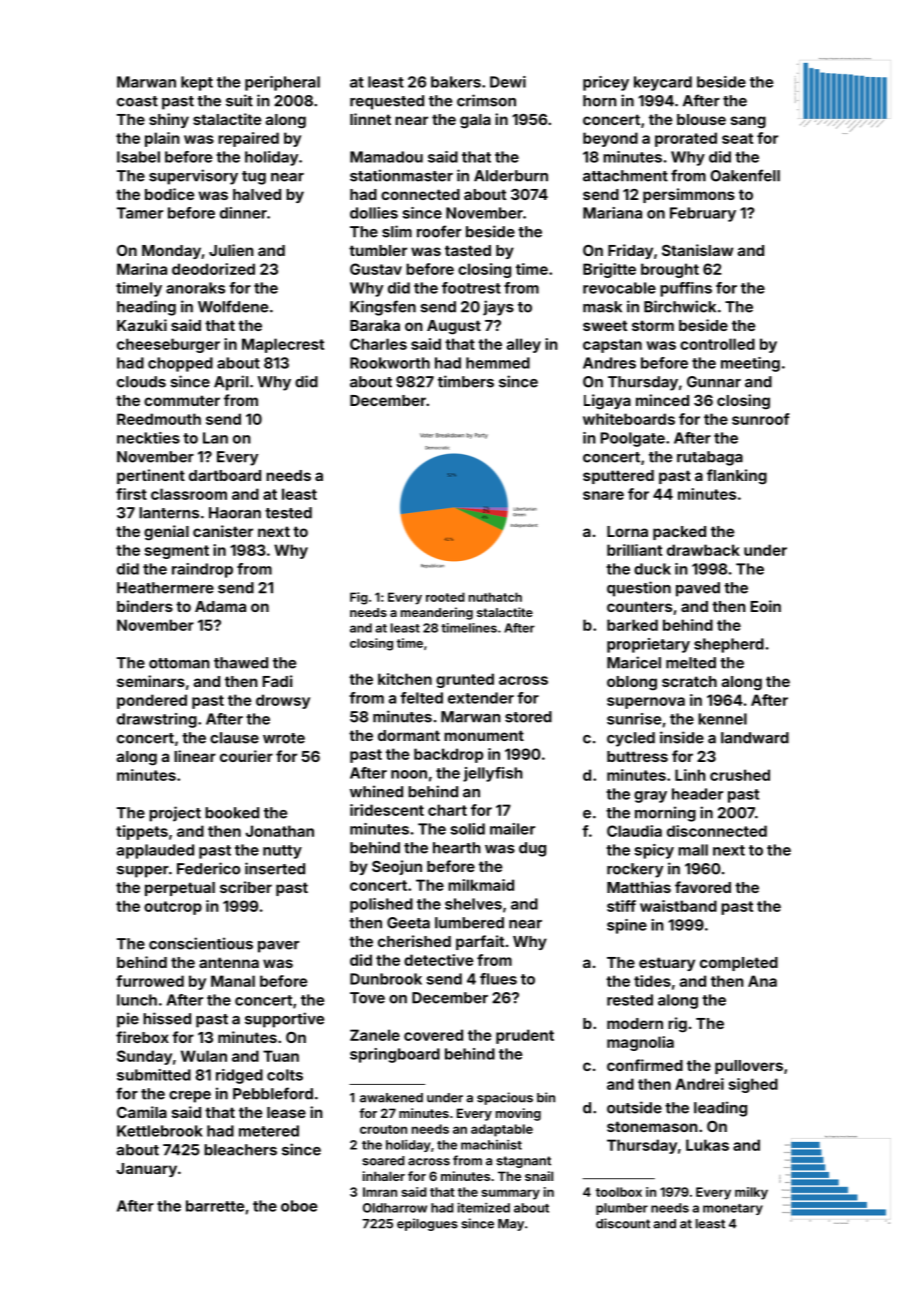 The width and height of the screenshot is (908, 1316). What do you see at coordinates (282, 83) in the screenshot?
I see `peripheral` at bounding box center [282, 83].
